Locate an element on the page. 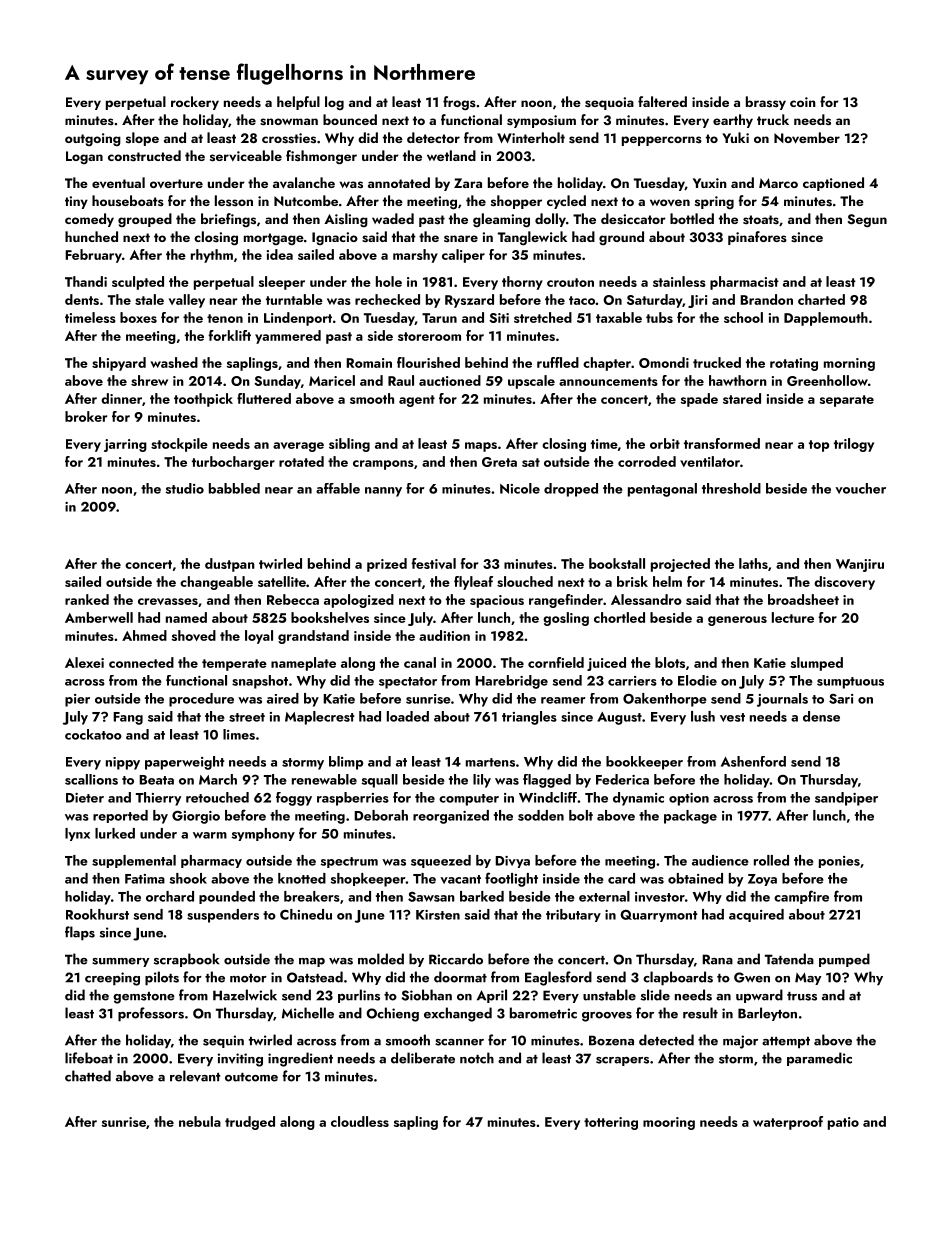 The height and width of the image is (1233, 952). inviting is located at coordinates (240, 1060).
